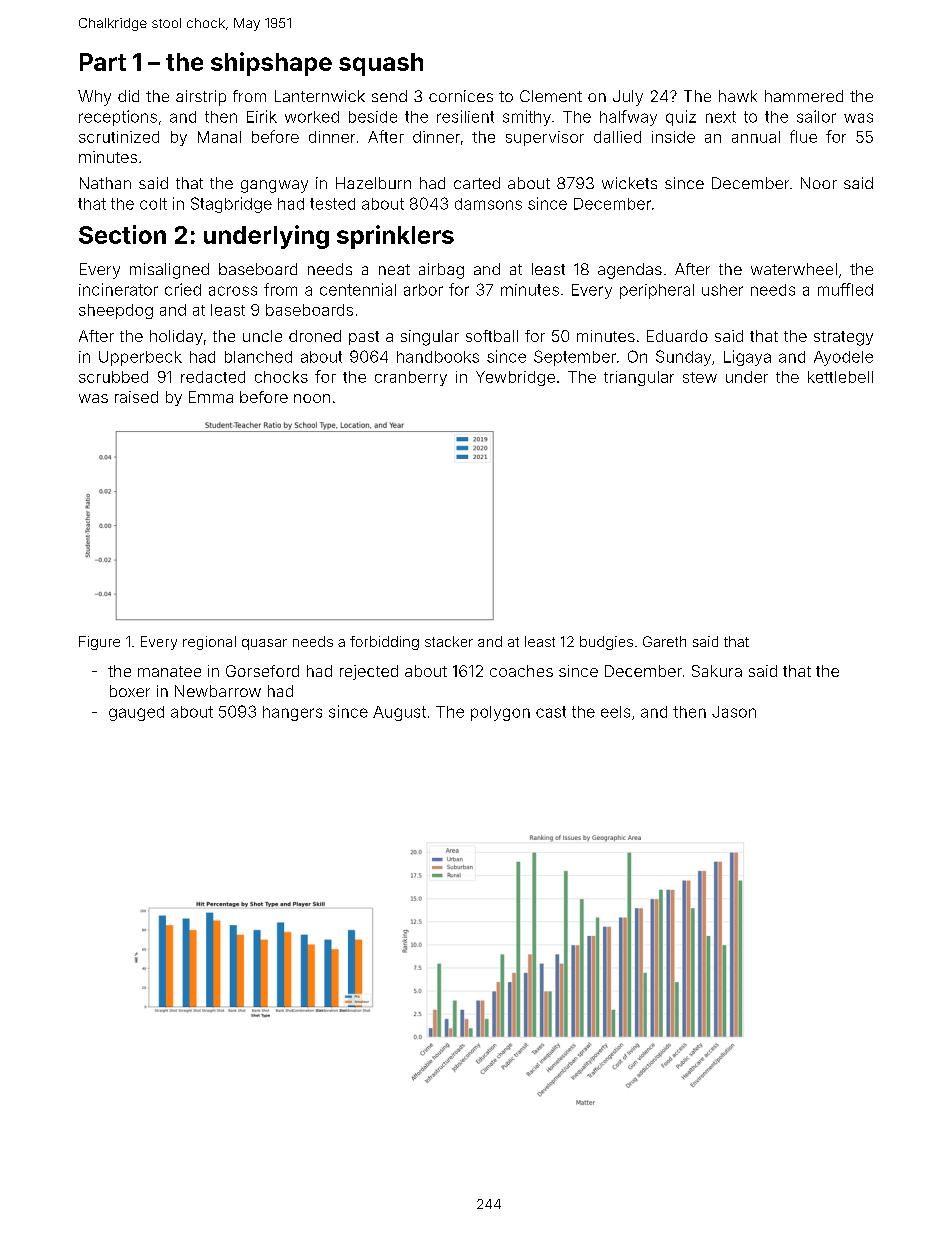 The height and width of the image is (1233, 952). I want to click on hangers, so click(292, 713).
